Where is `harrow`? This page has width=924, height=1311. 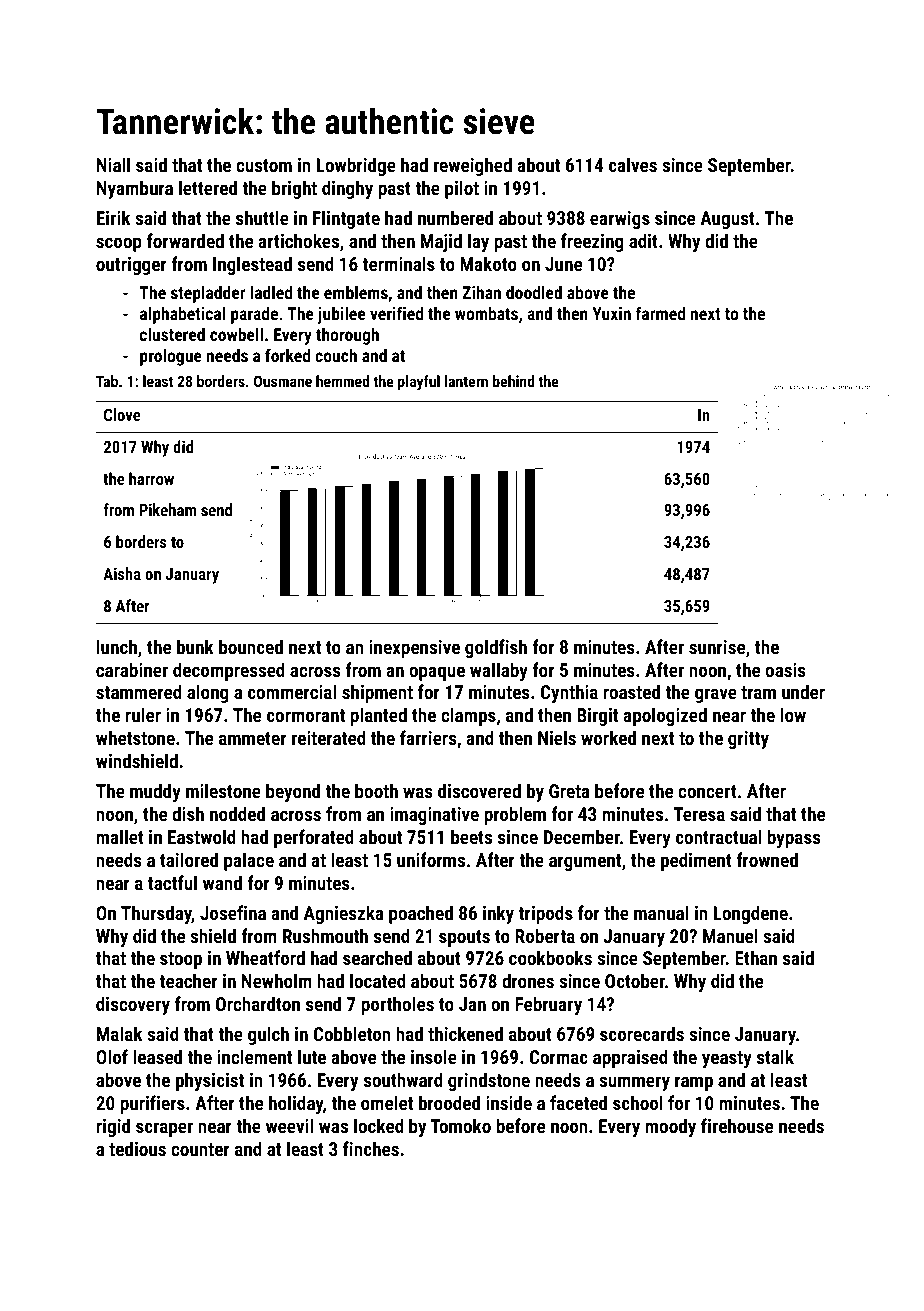 harrow is located at coordinates (151, 478).
